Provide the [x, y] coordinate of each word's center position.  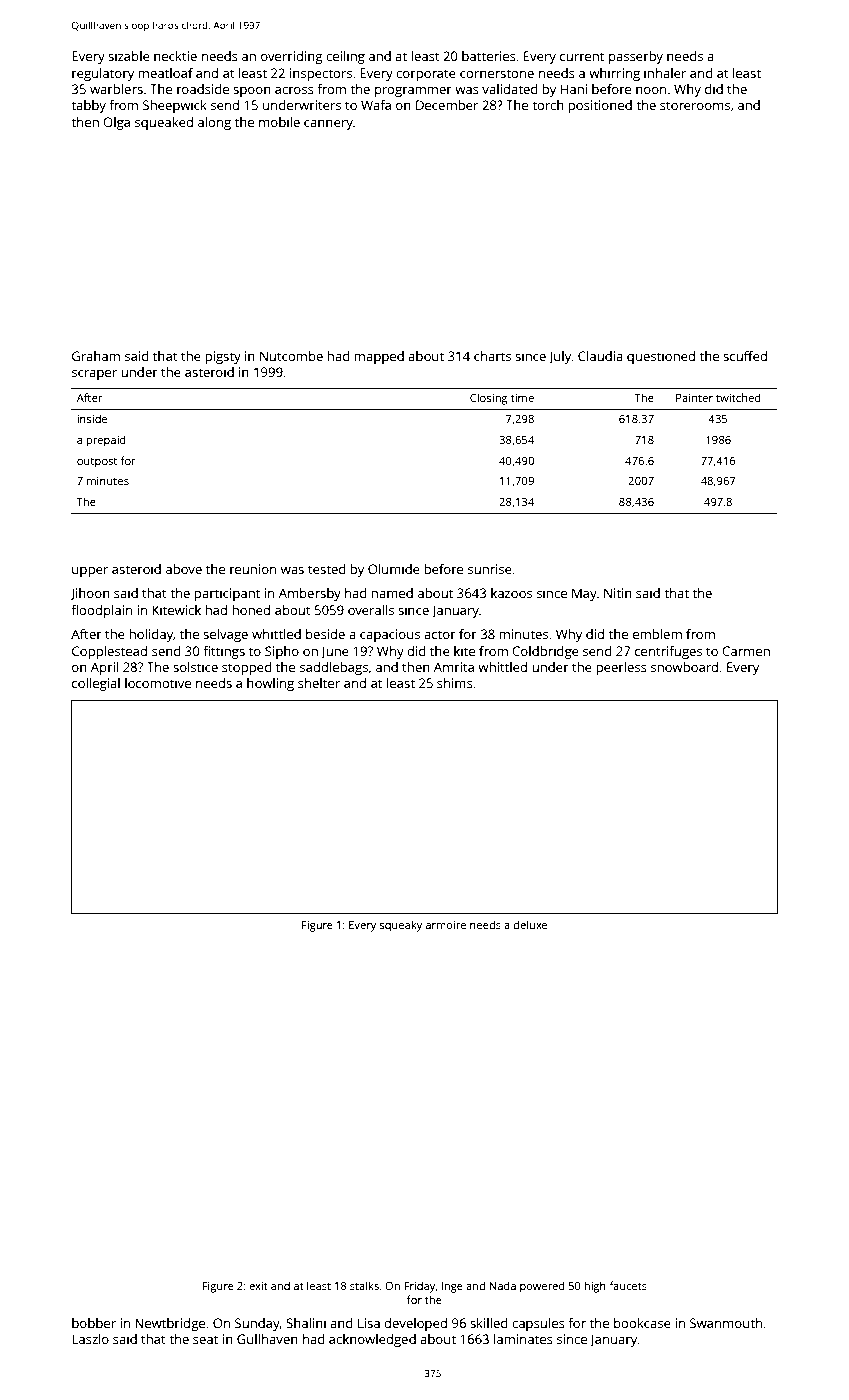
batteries [489, 56]
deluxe [530, 924]
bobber [94, 1323]
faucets [628, 1285]
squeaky [401, 926]
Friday [420, 1287]
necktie [175, 56]
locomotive [158, 683]
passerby [636, 57]
